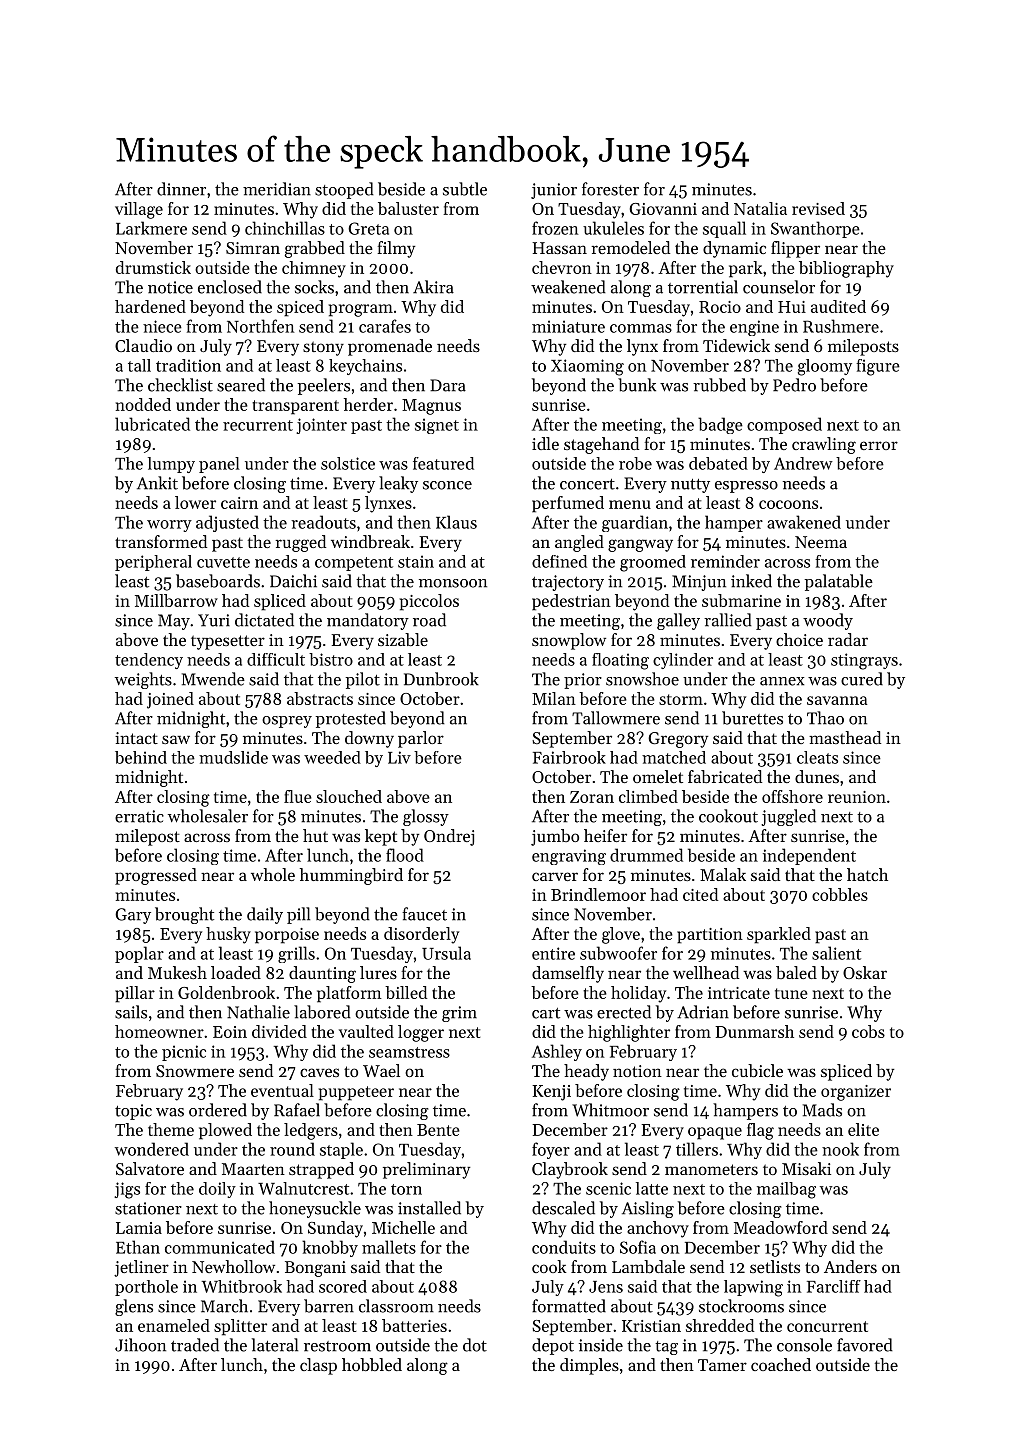  What do you see at coordinates (170, 287) in the document?
I see `notice` at bounding box center [170, 287].
